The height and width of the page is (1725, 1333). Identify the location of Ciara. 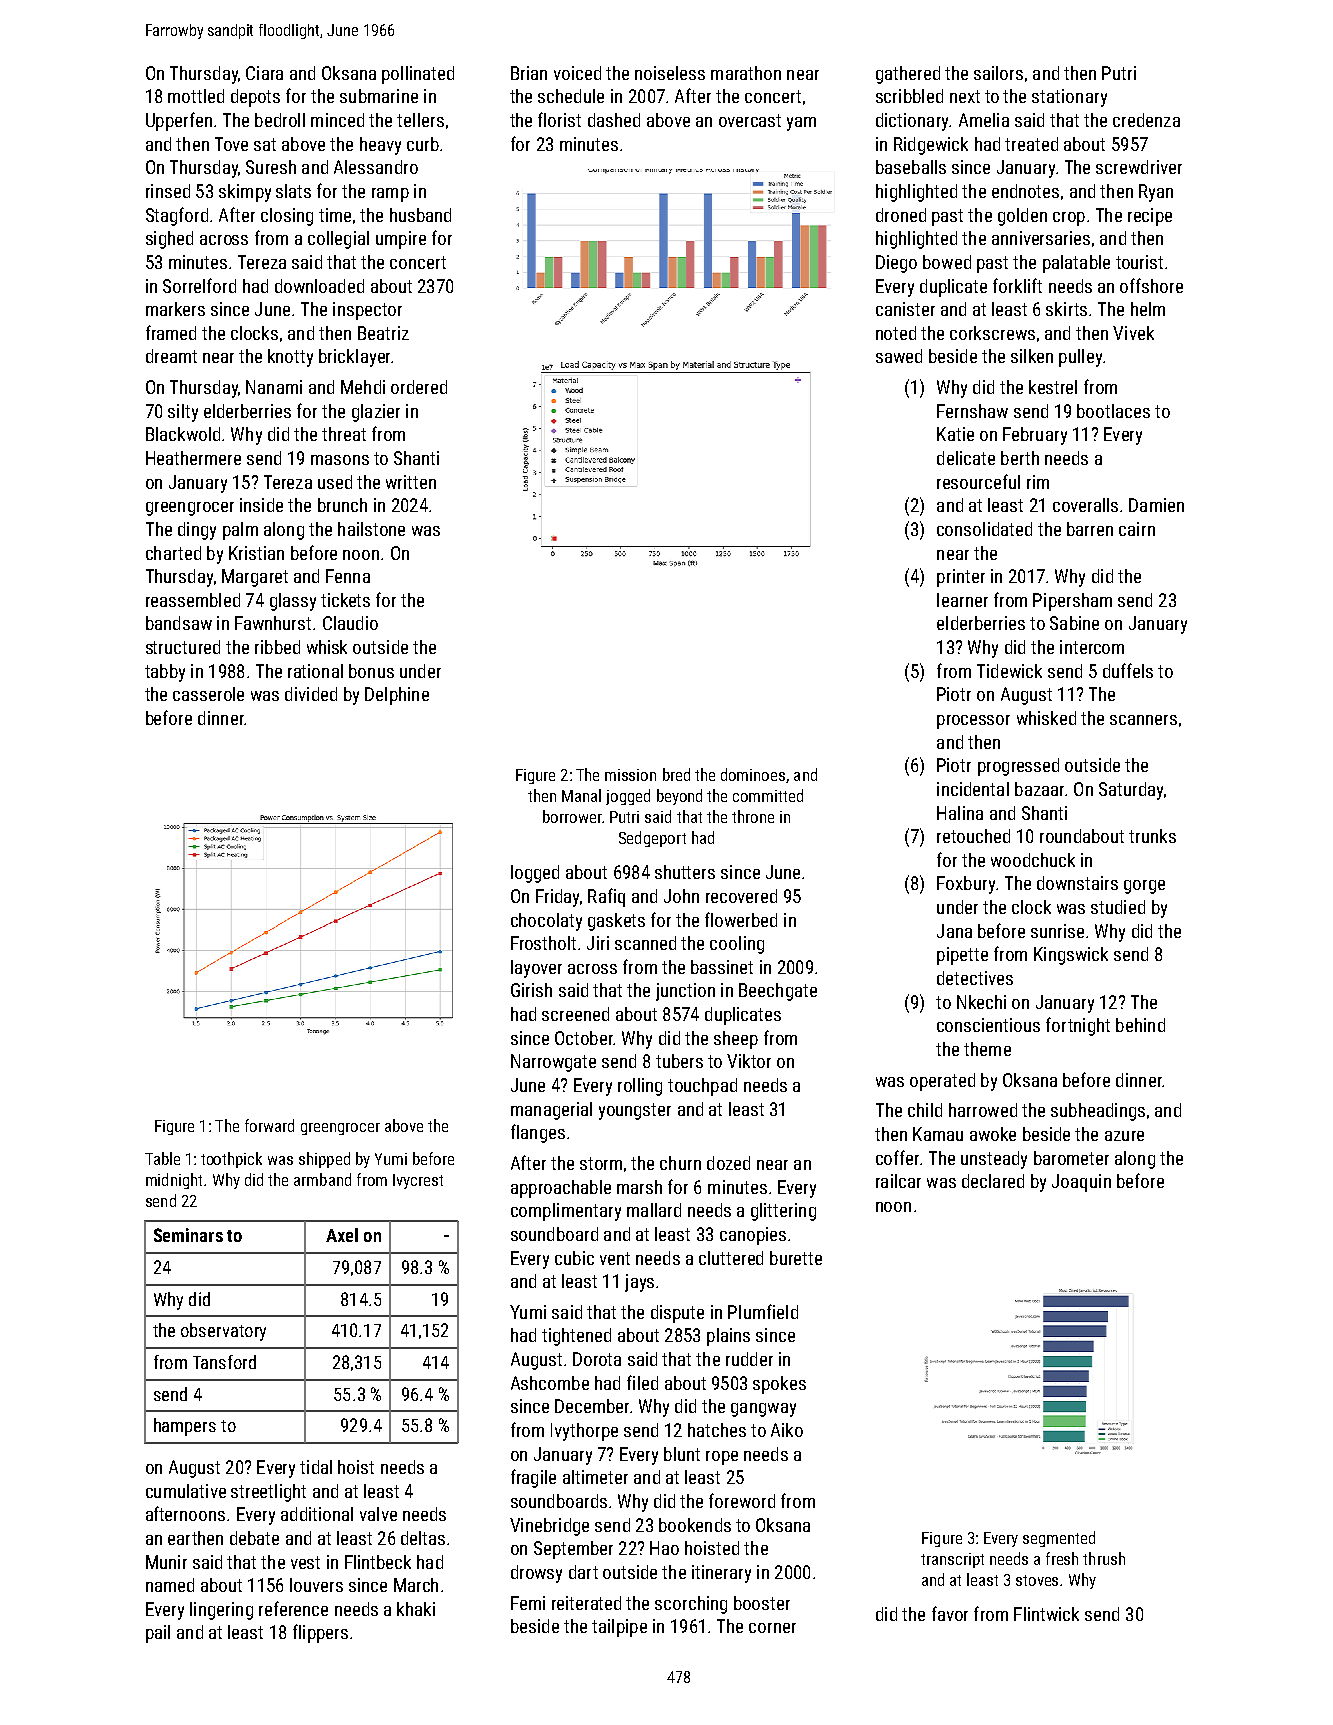
(264, 73).
